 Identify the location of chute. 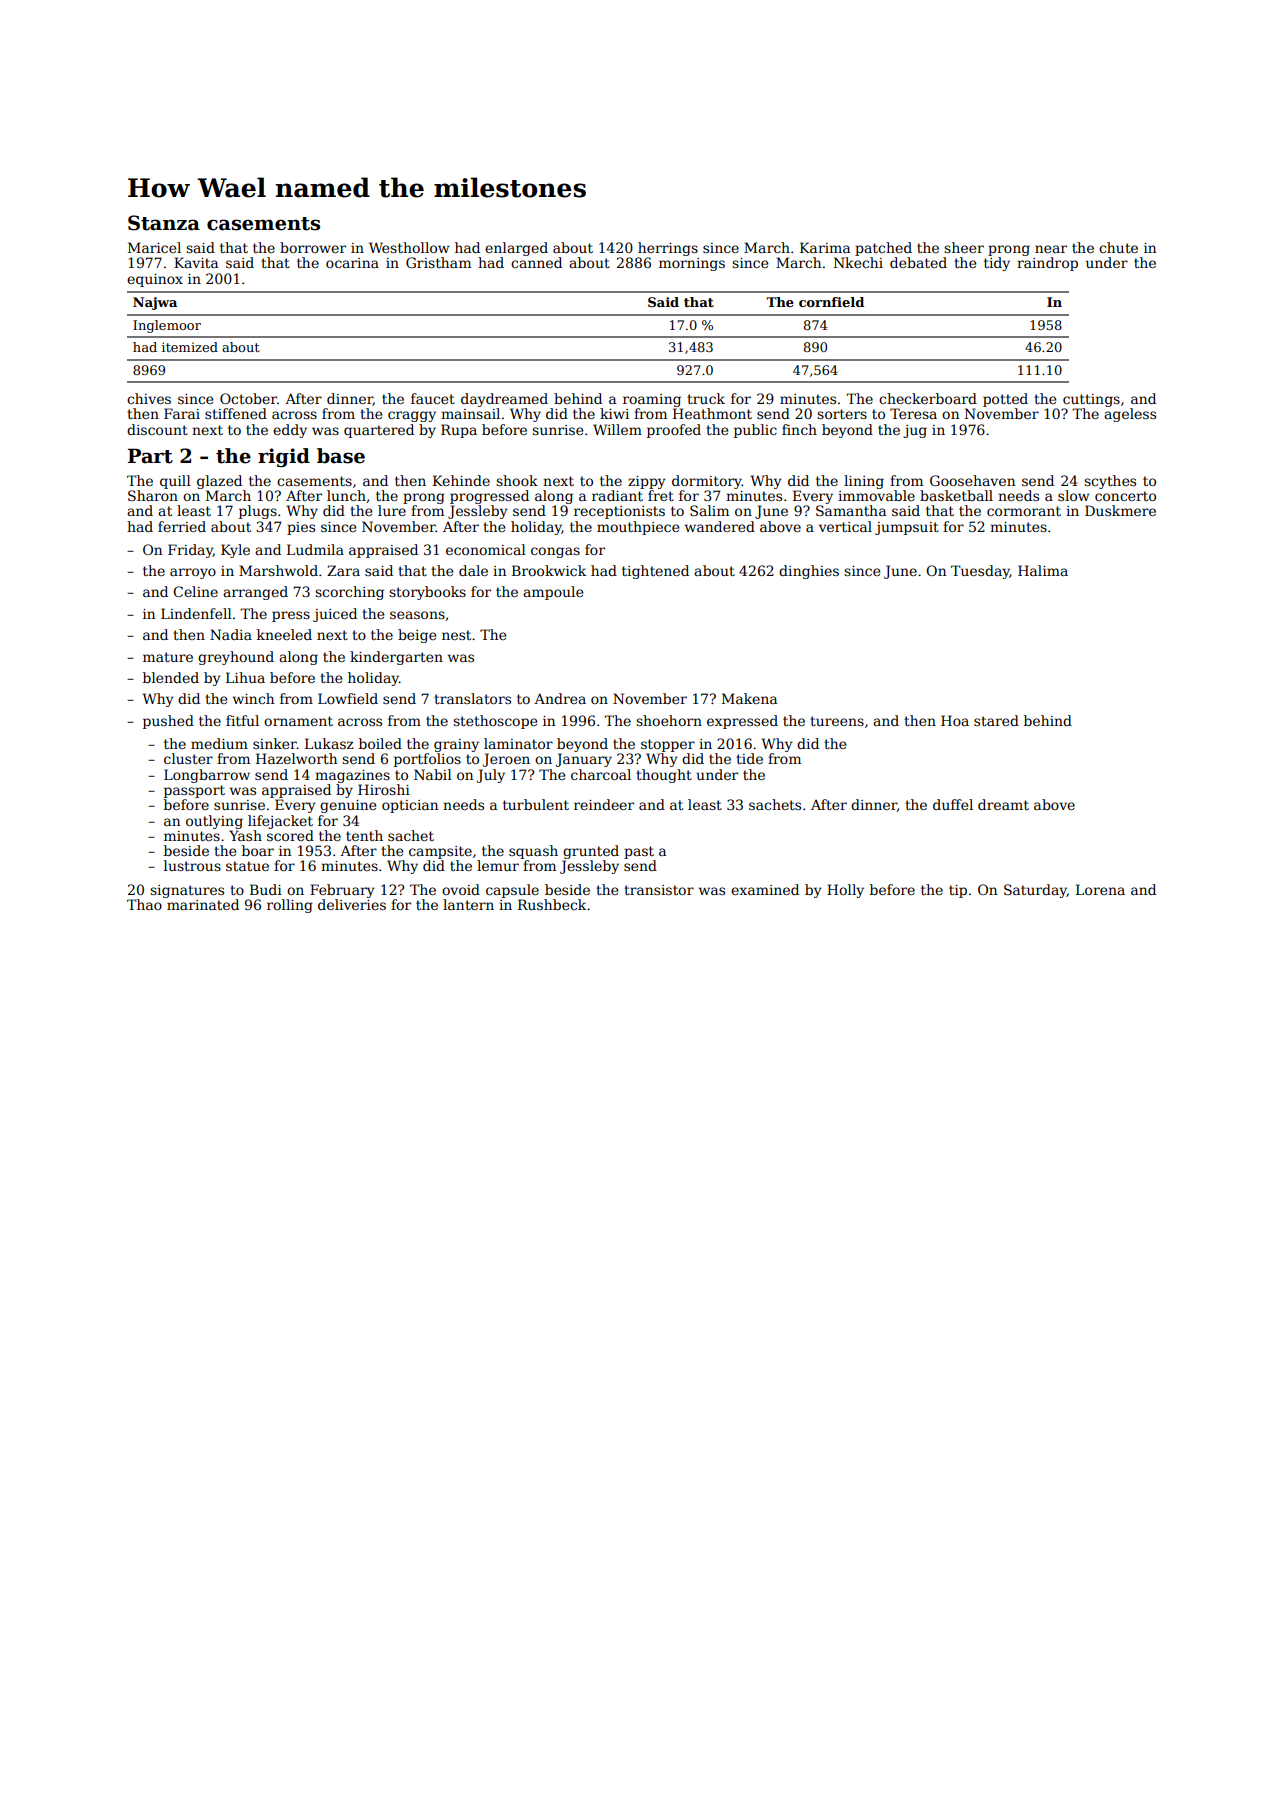
(1118, 247).
